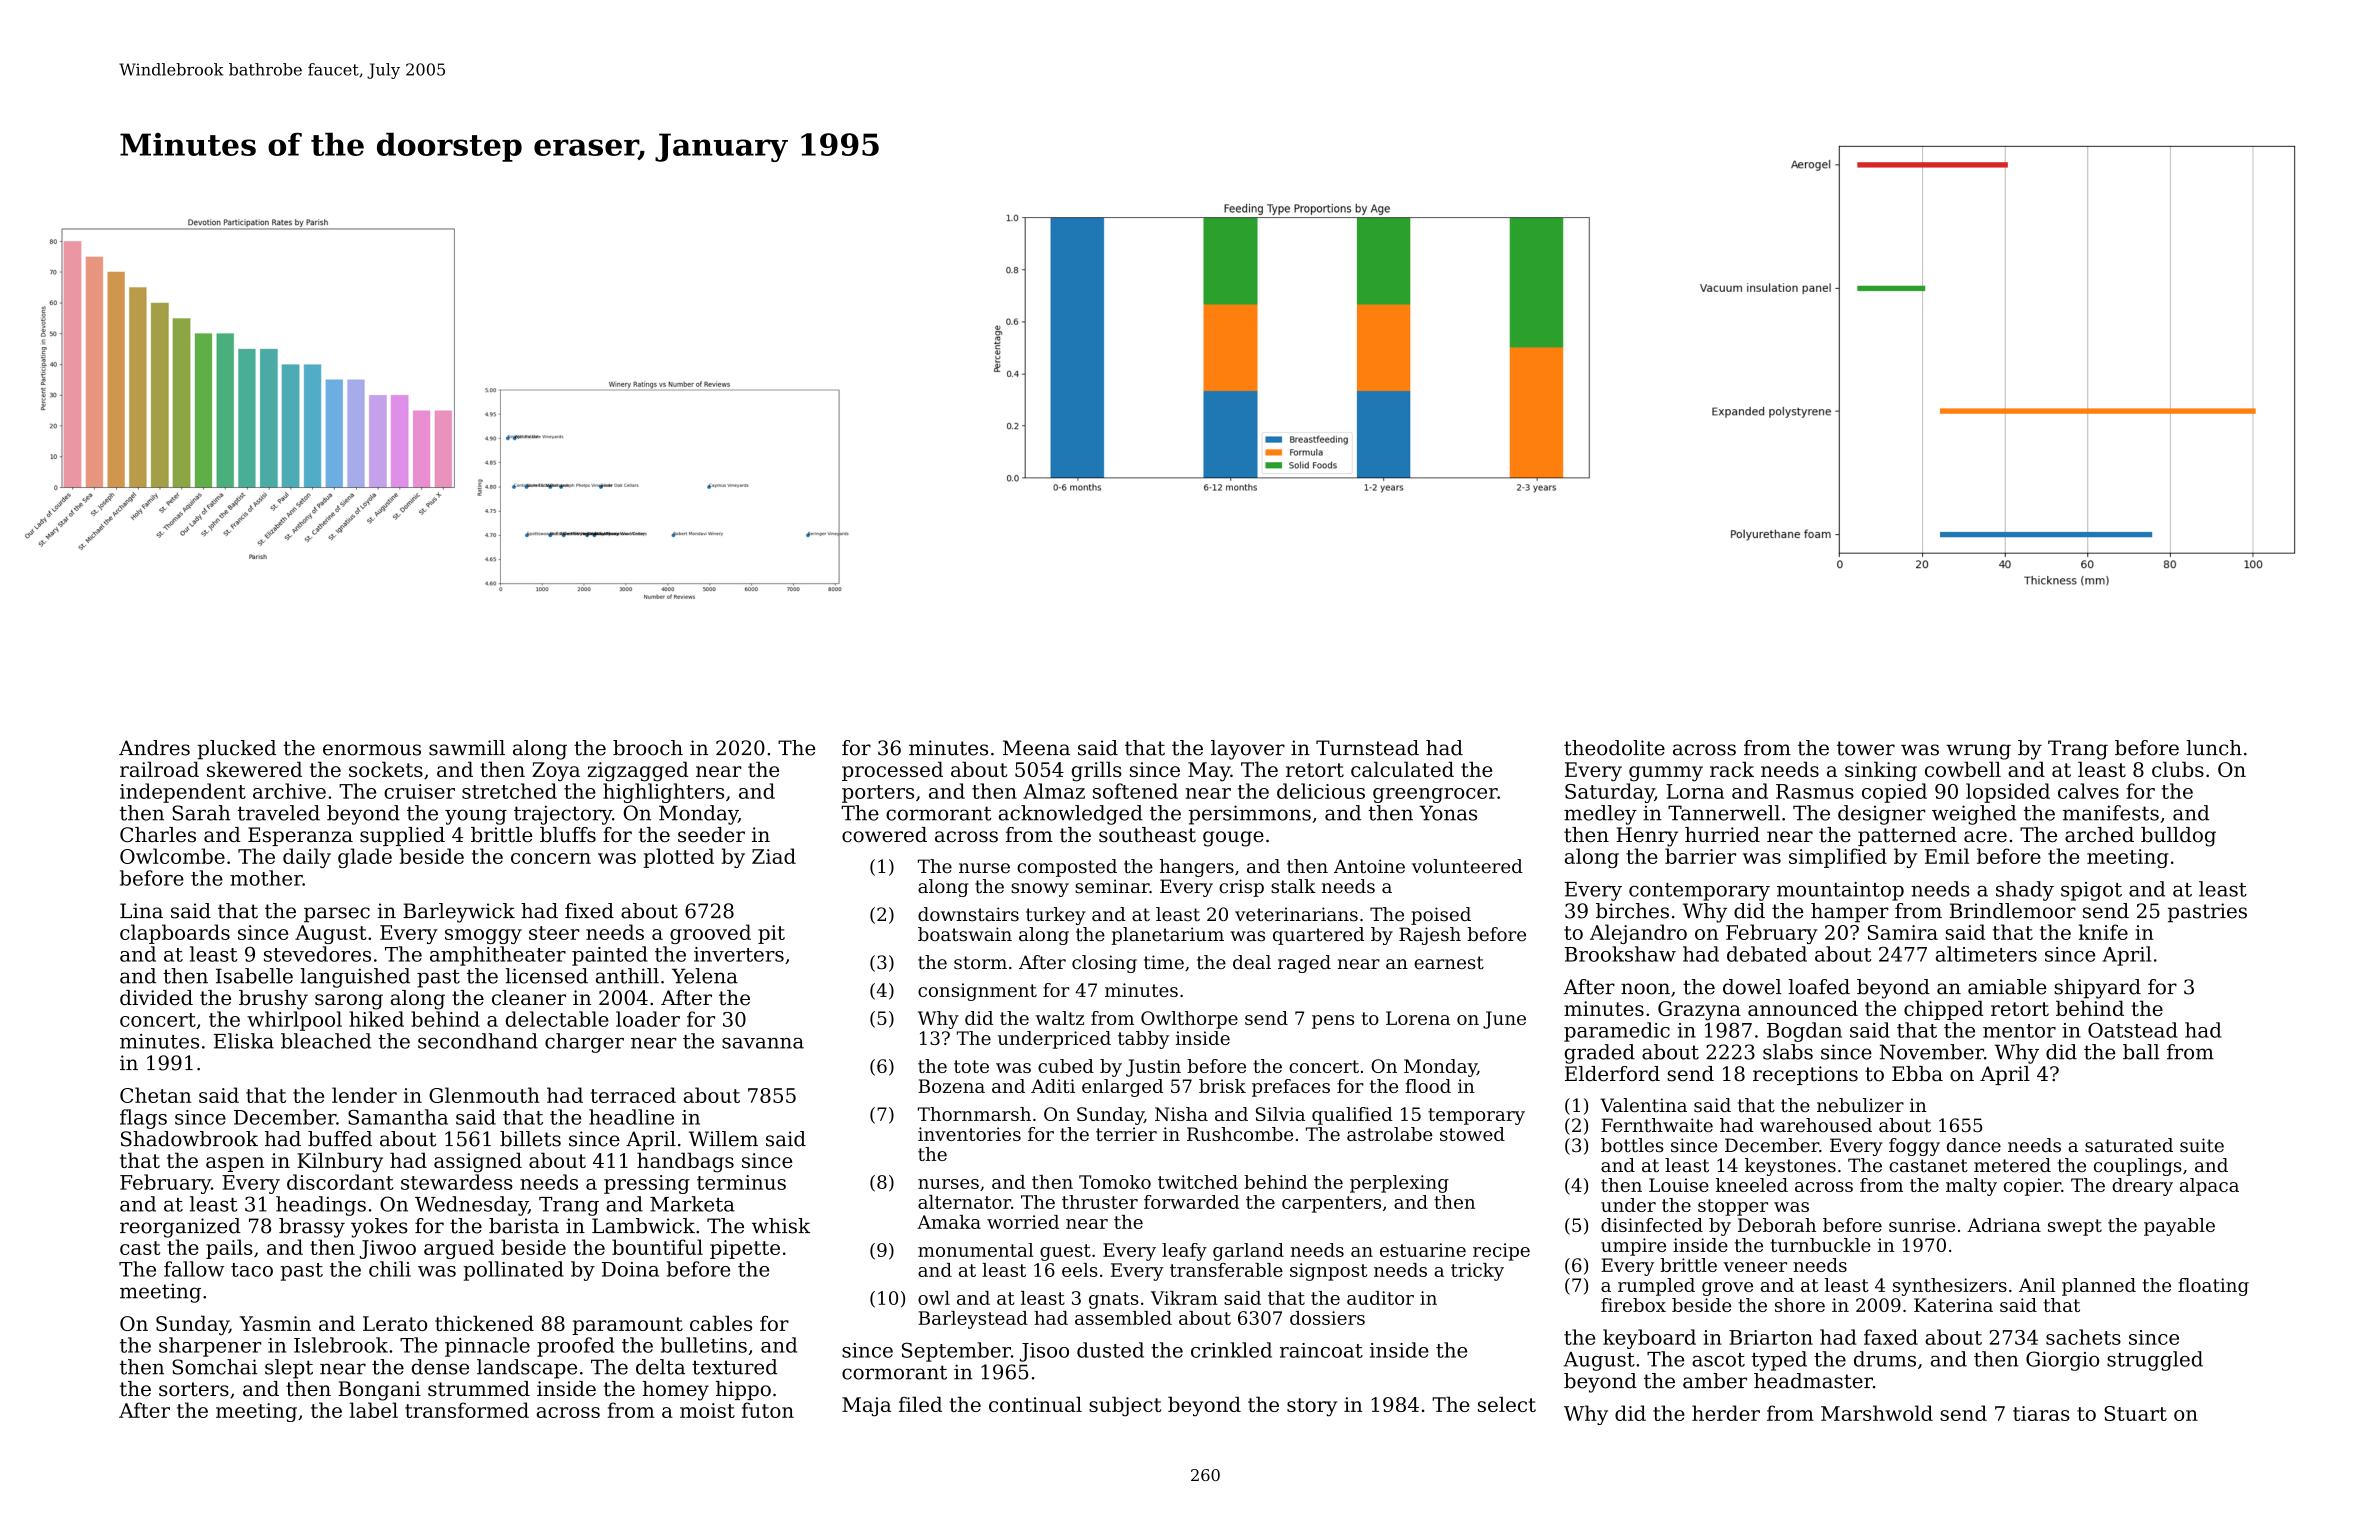 The image size is (2380, 1540). Describe the element at coordinates (2179, 1227) in the image. I see `payable` at that location.
